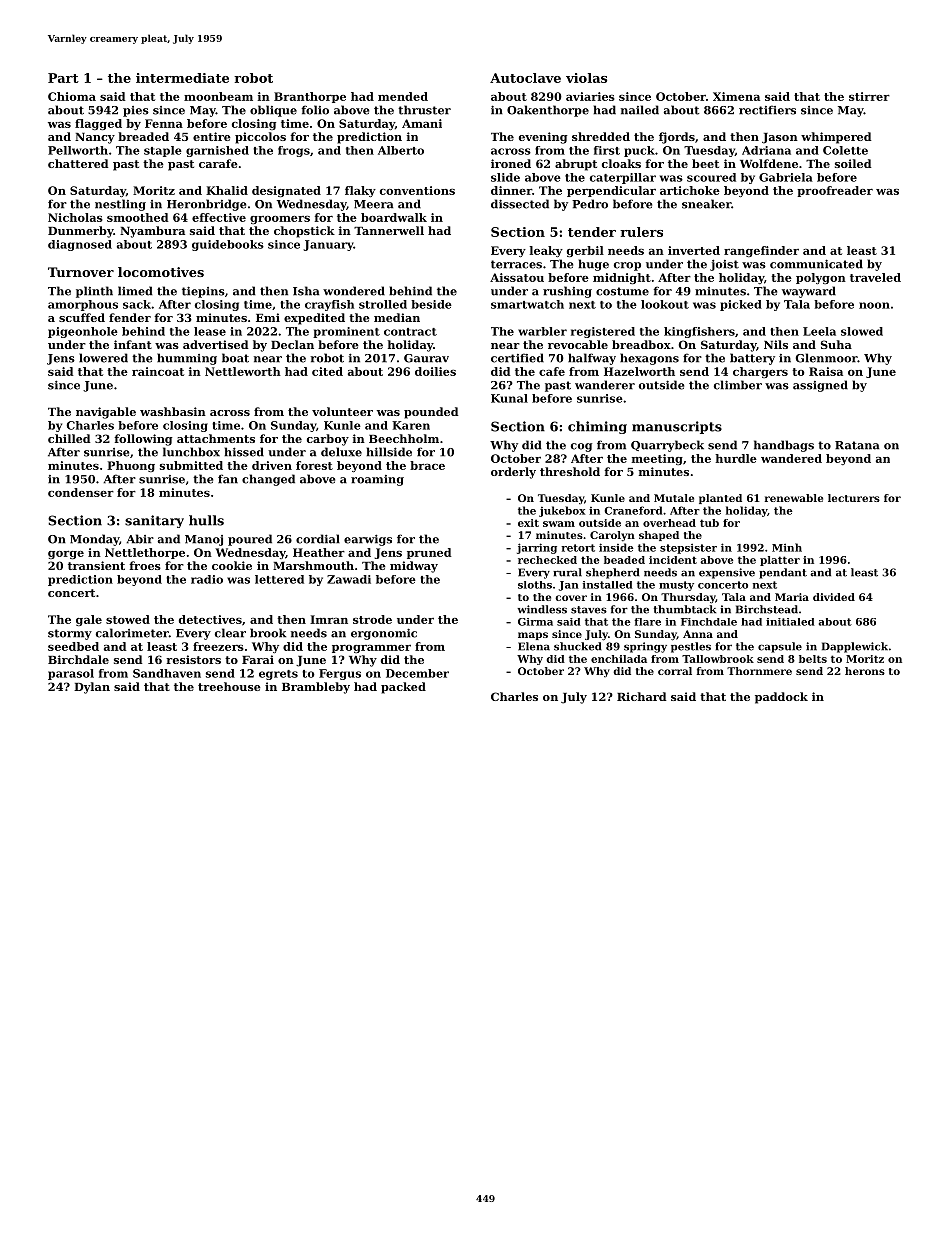 The height and width of the image is (1233, 952). Describe the element at coordinates (131, 466) in the image. I see `Phuong` at that location.
